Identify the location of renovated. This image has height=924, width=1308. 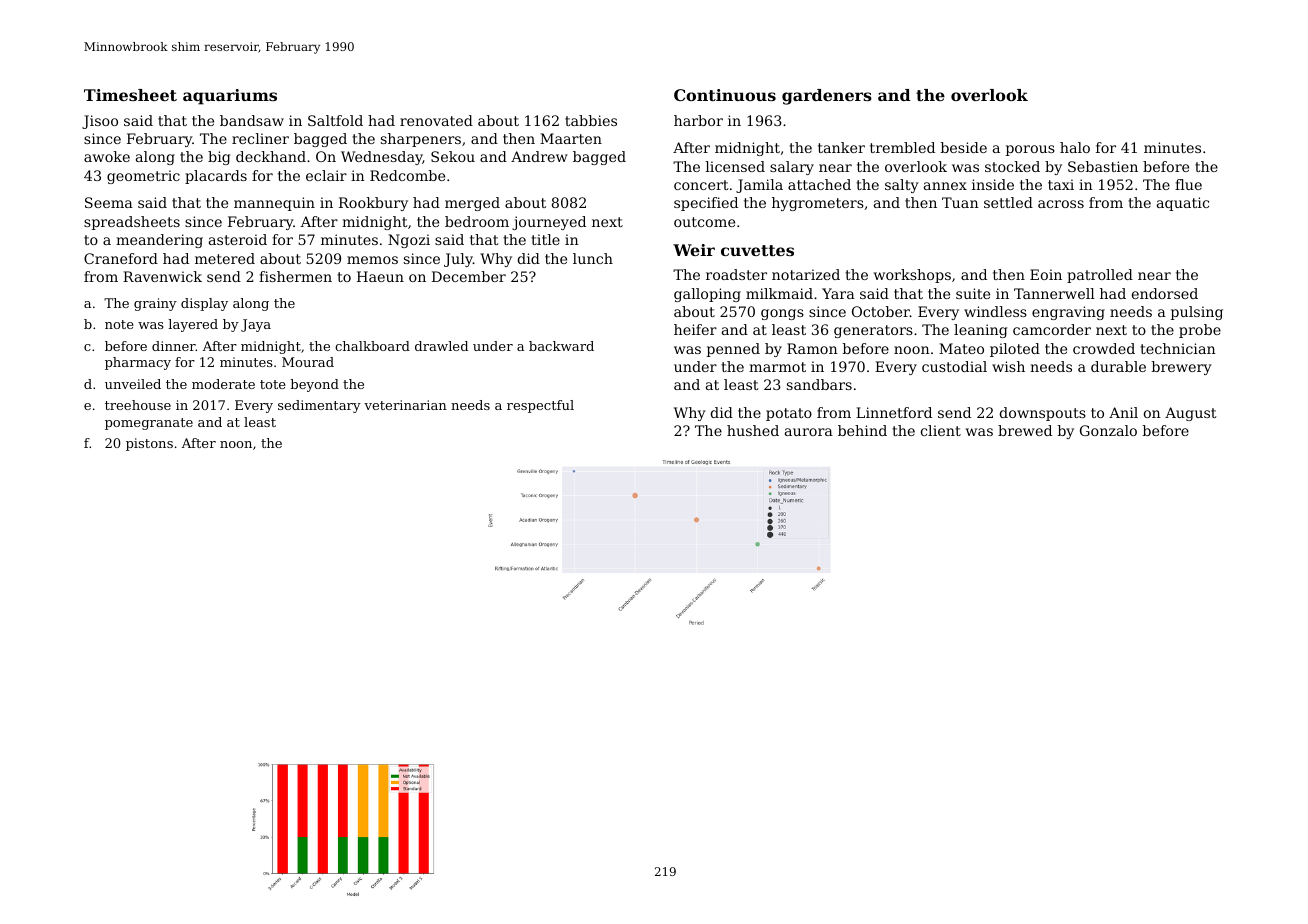
(436, 120).
